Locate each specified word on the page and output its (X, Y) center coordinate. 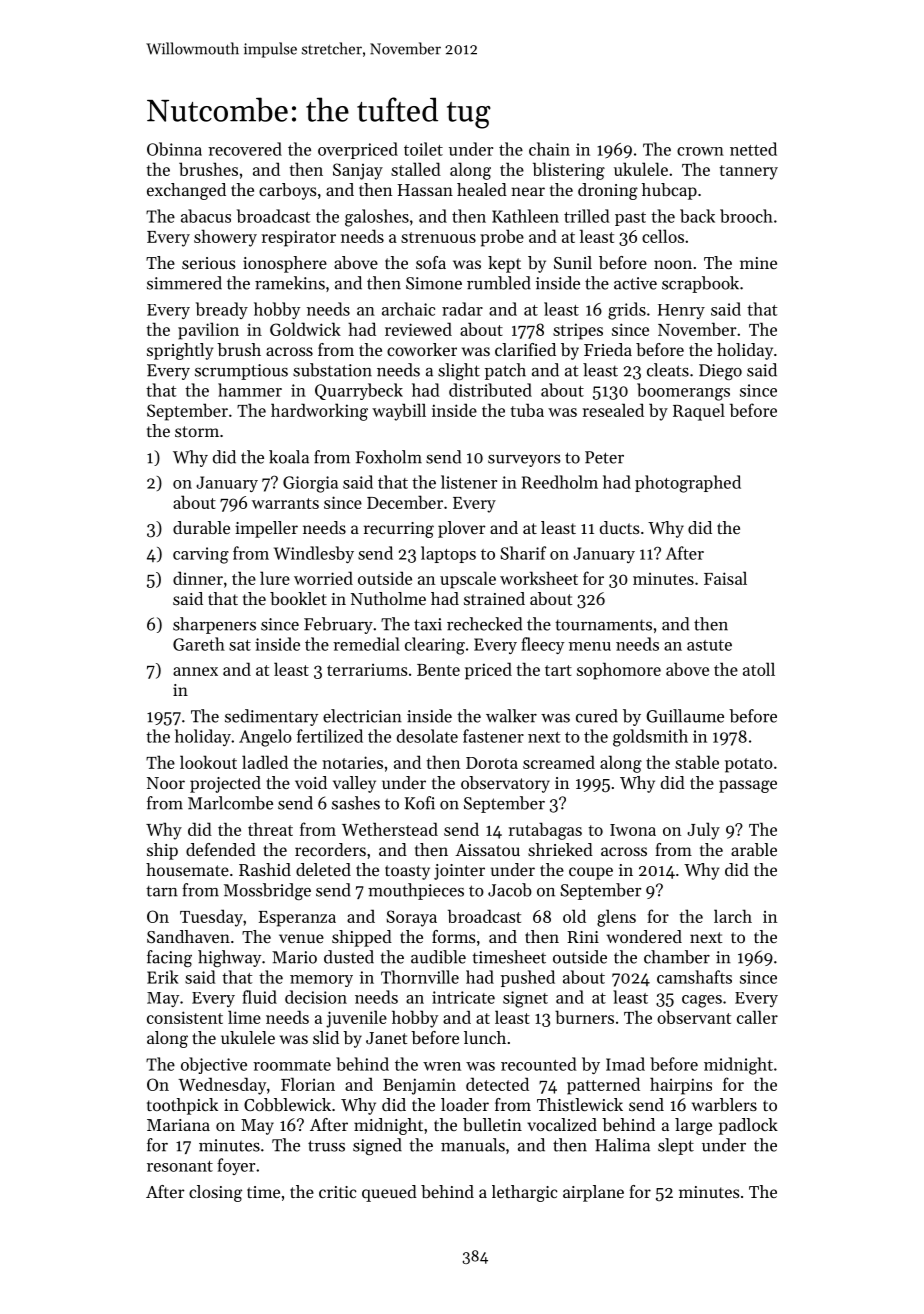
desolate (427, 736)
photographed (688, 484)
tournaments (603, 625)
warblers (724, 1104)
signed (377, 1146)
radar (462, 309)
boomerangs (683, 392)
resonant (180, 1166)
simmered (184, 283)
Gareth (199, 644)
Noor (166, 783)
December (405, 502)
